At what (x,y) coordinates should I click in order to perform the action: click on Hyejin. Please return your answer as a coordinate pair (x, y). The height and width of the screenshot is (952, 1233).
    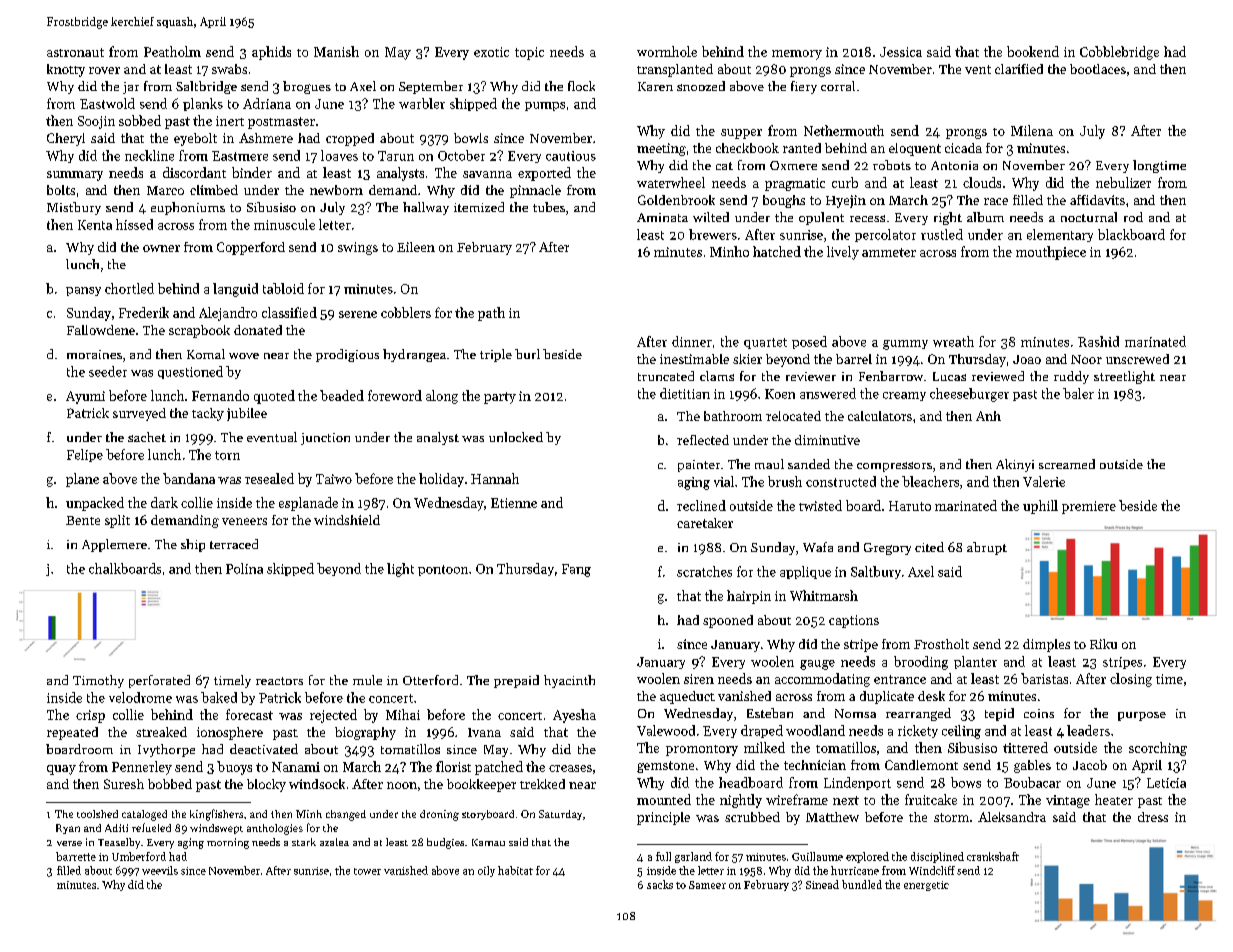
    Looking at the image, I should click on (846, 201).
